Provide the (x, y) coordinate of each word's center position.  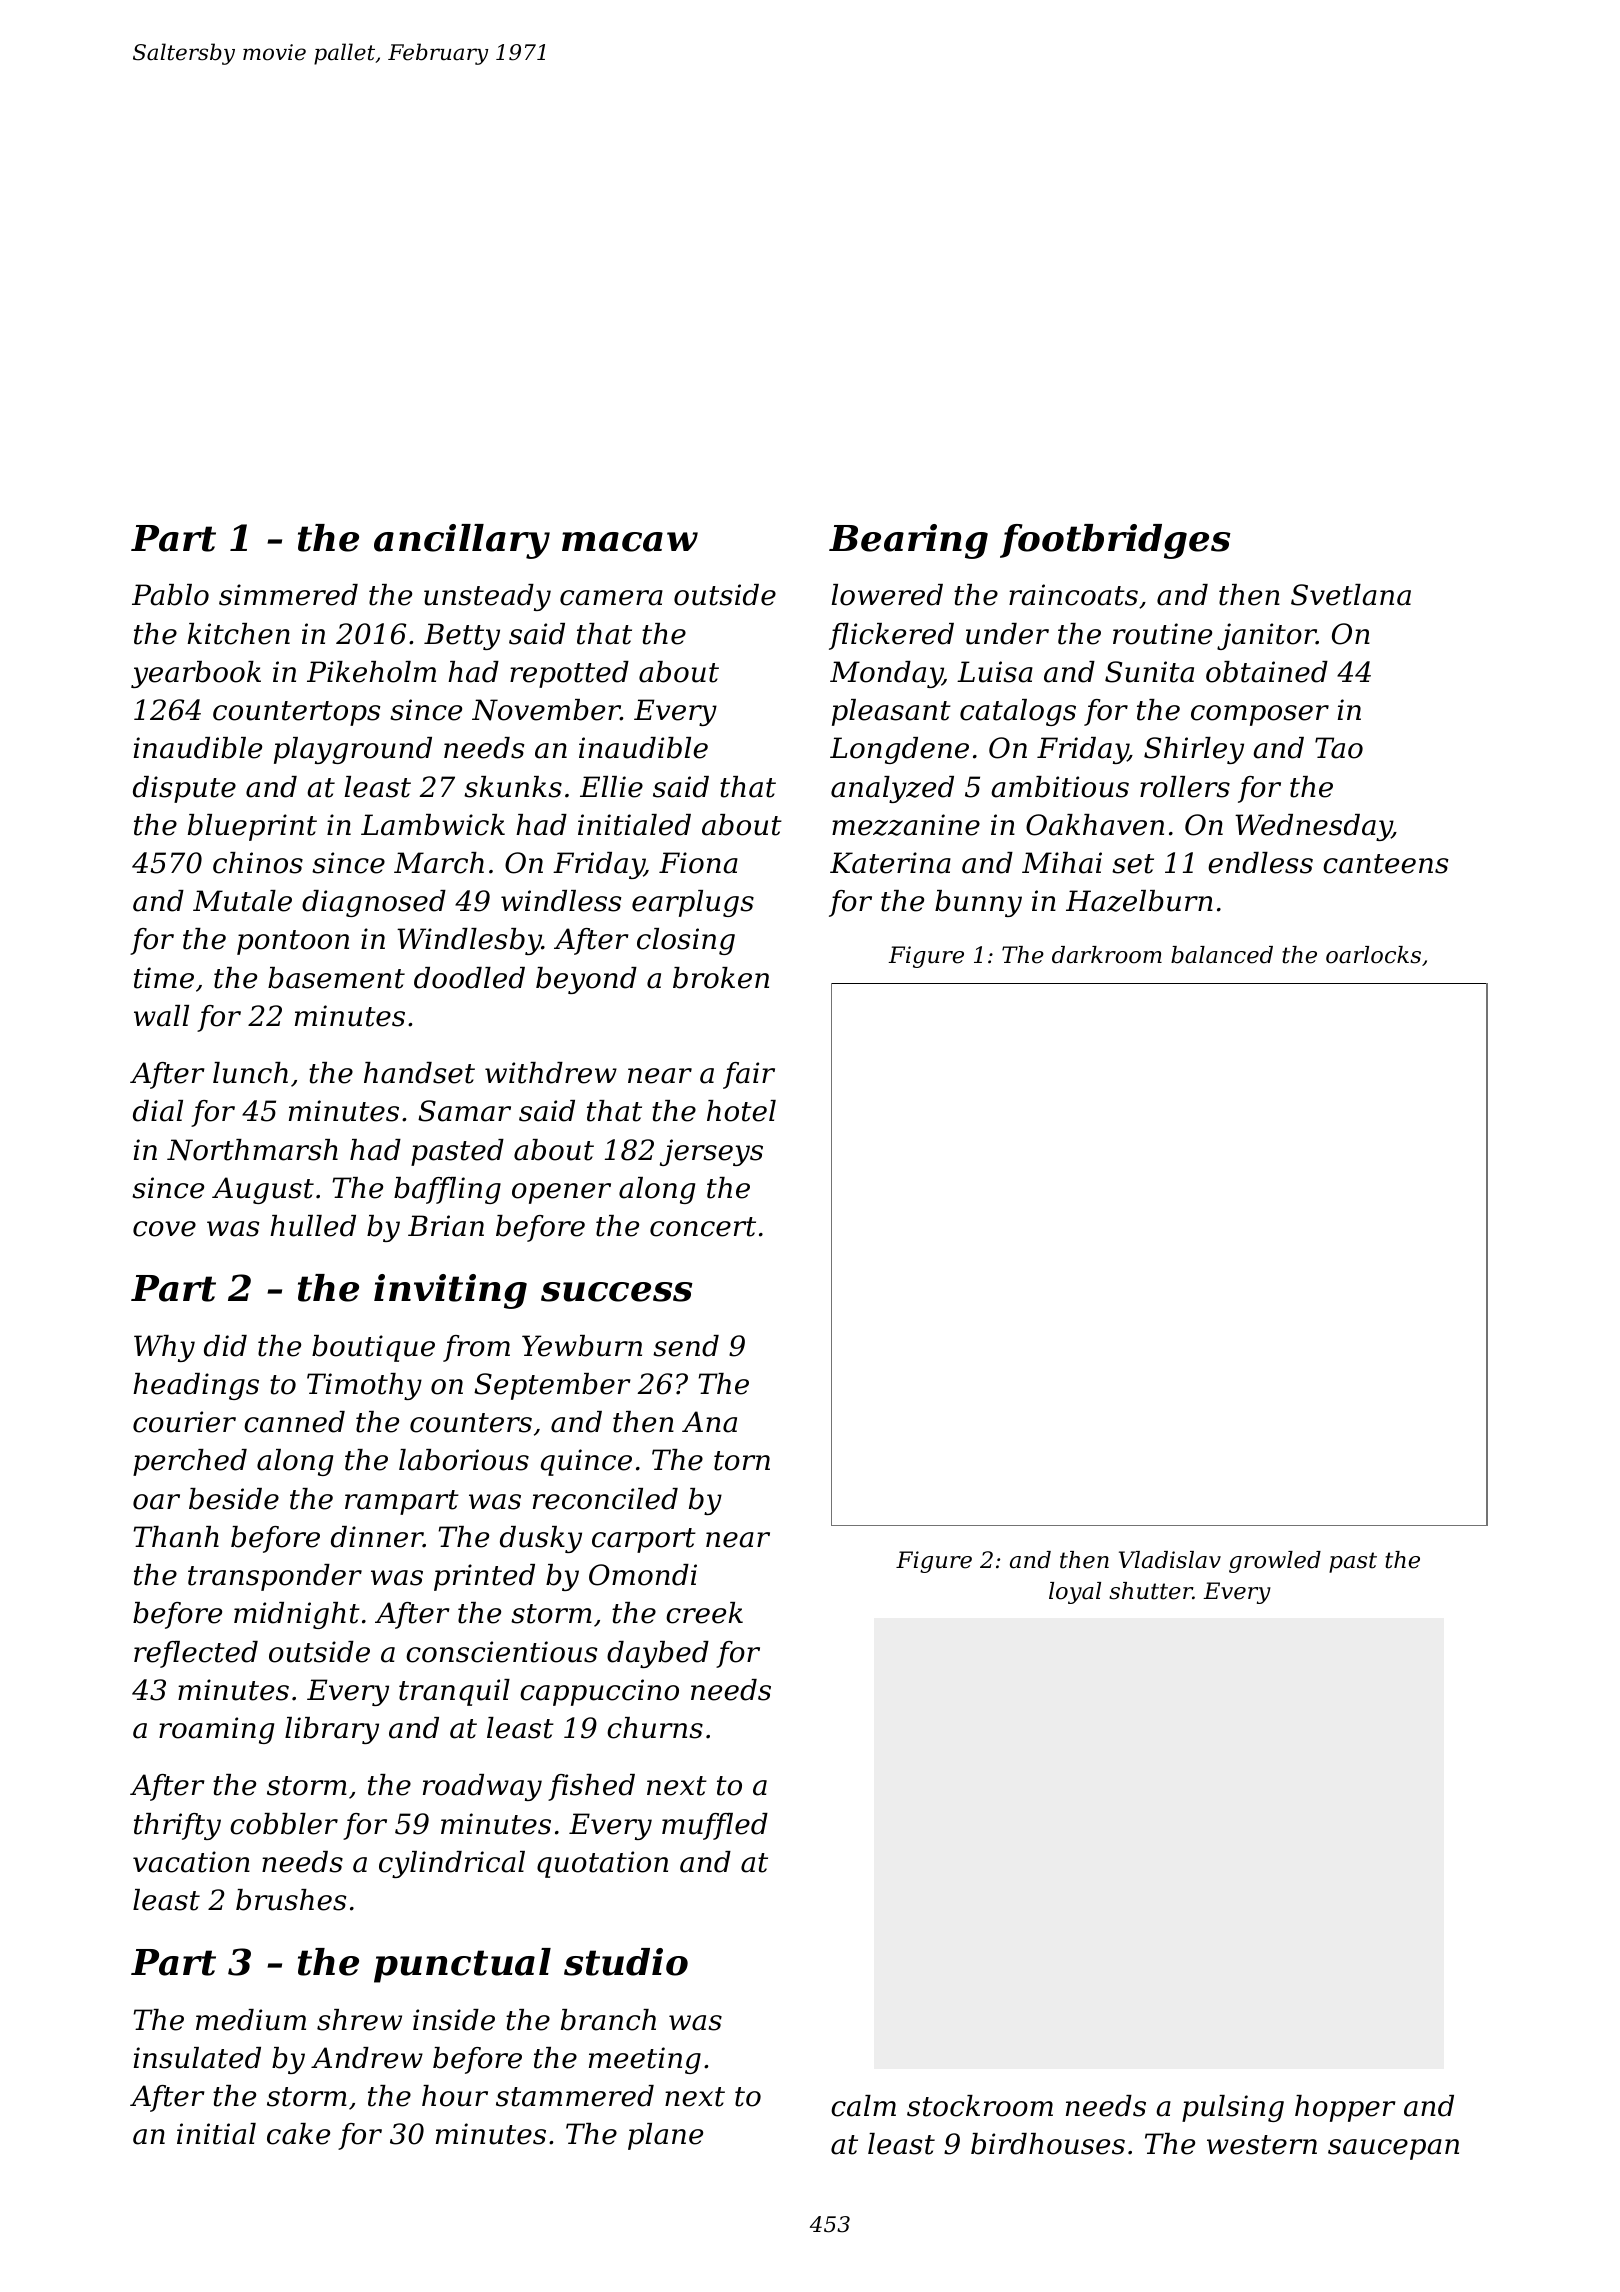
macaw (630, 542)
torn (742, 1461)
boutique (373, 1348)
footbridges (1115, 541)
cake (298, 2134)
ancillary (462, 541)
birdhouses (1048, 2144)
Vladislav (1170, 1560)
